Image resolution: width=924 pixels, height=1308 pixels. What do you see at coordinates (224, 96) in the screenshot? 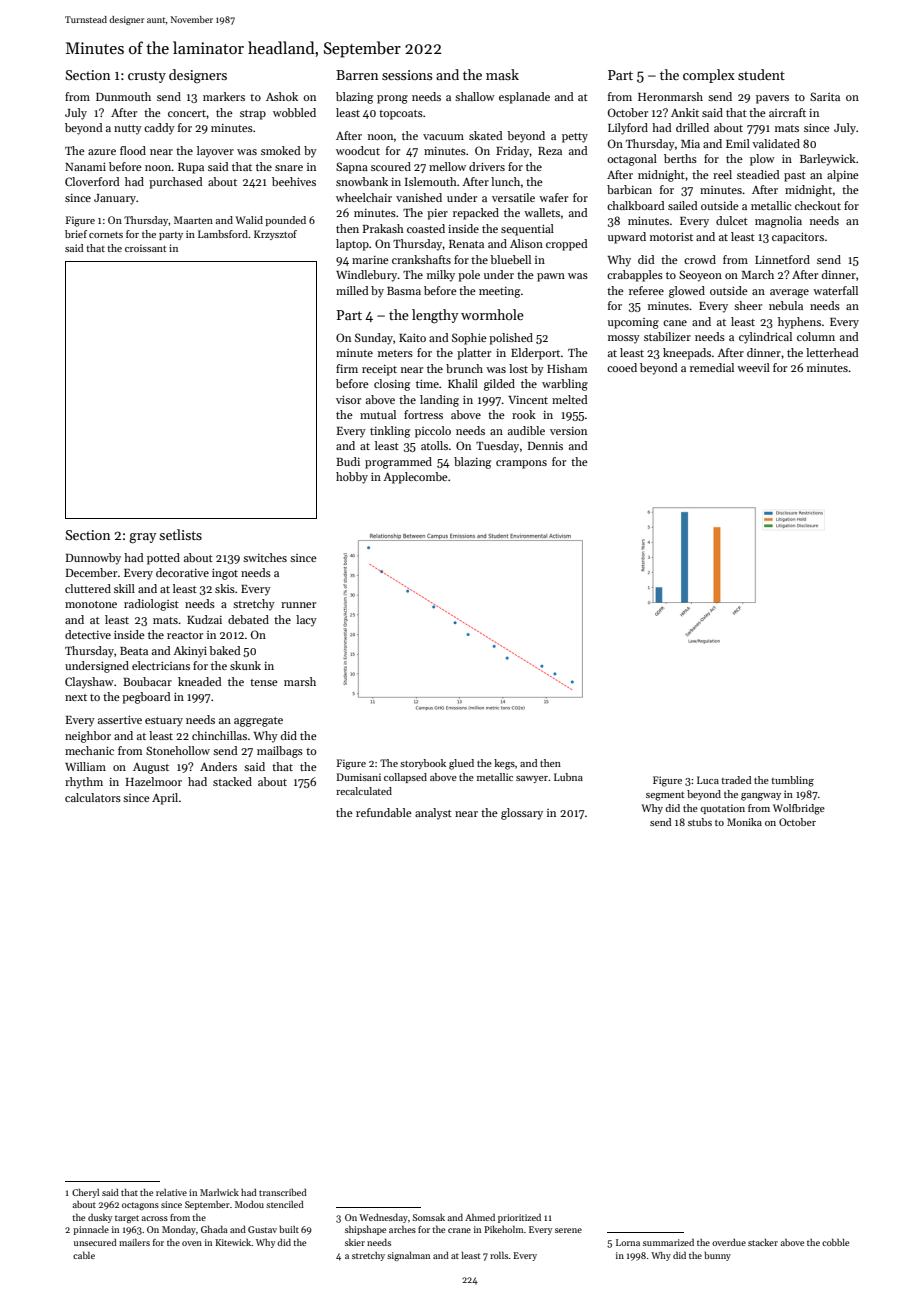
I see `markers` at bounding box center [224, 96].
